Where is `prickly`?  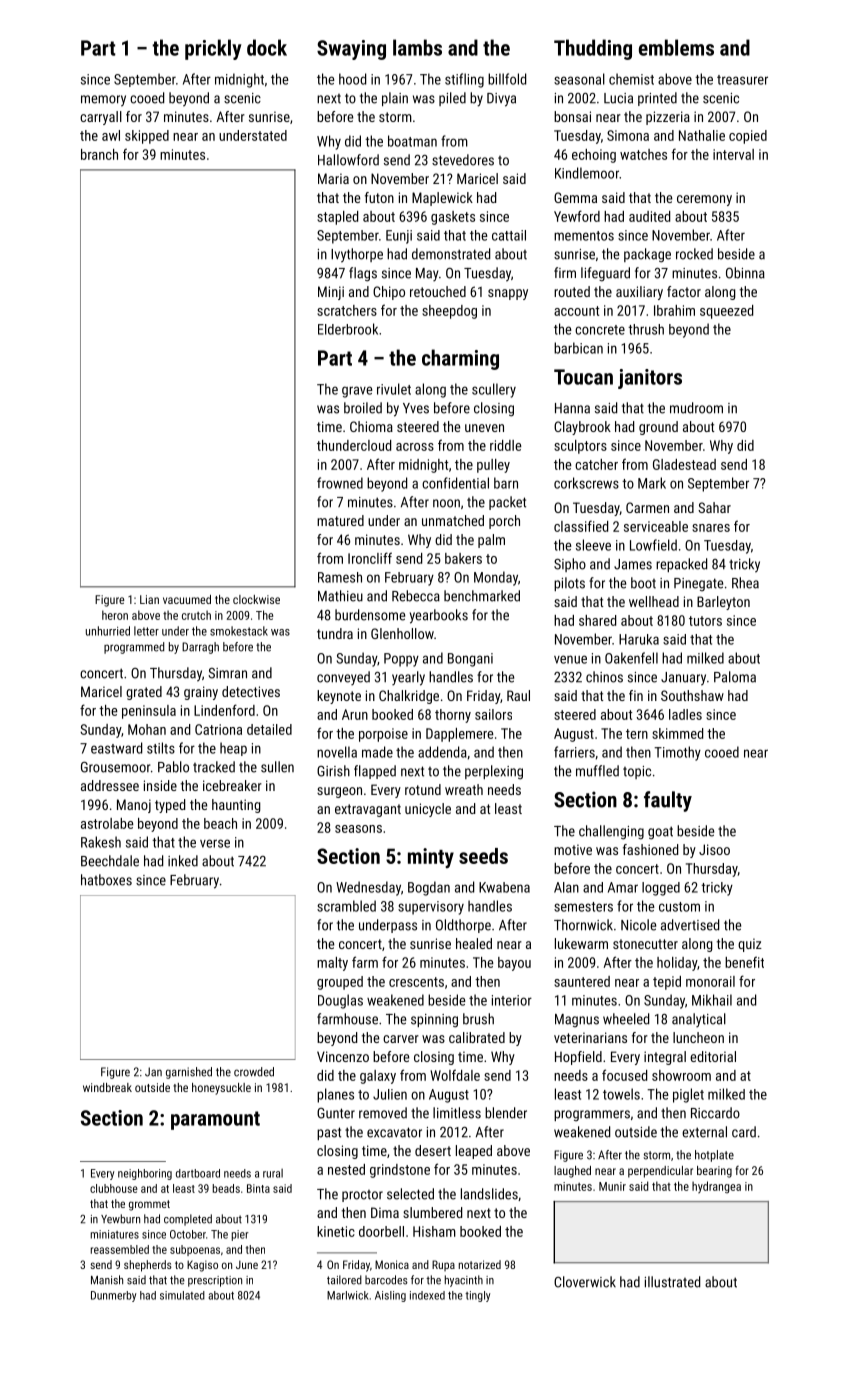
prickly is located at coordinates (213, 49).
